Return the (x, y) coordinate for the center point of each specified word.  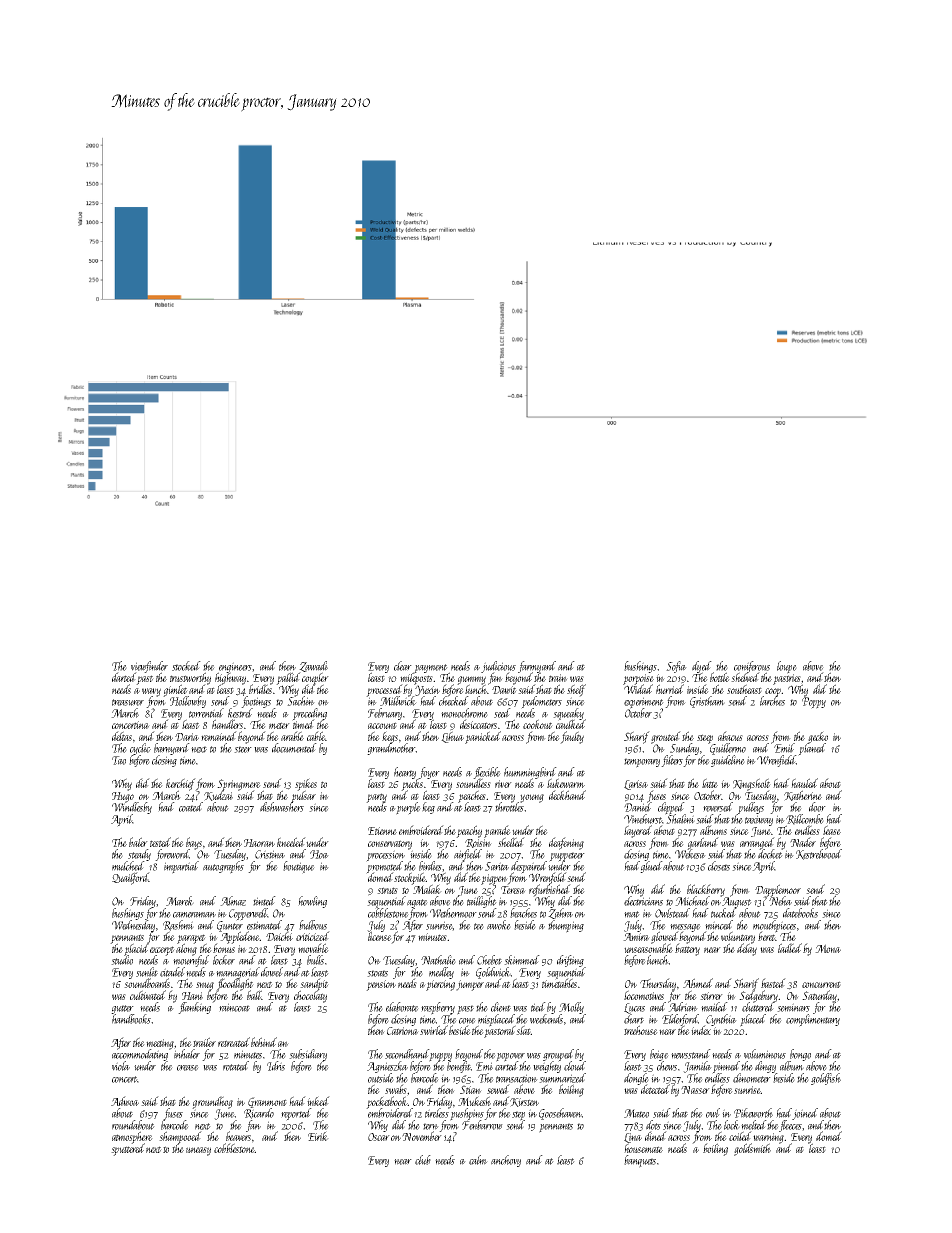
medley (441, 973)
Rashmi (178, 925)
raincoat (234, 1007)
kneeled (291, 842)
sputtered (128, 1150)
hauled (804, 783)
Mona (828, 948)
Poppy (814, 703)
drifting (570, 961)
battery (687, 949)
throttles (509, 807)
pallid (288, 678)
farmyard (537, 667)
